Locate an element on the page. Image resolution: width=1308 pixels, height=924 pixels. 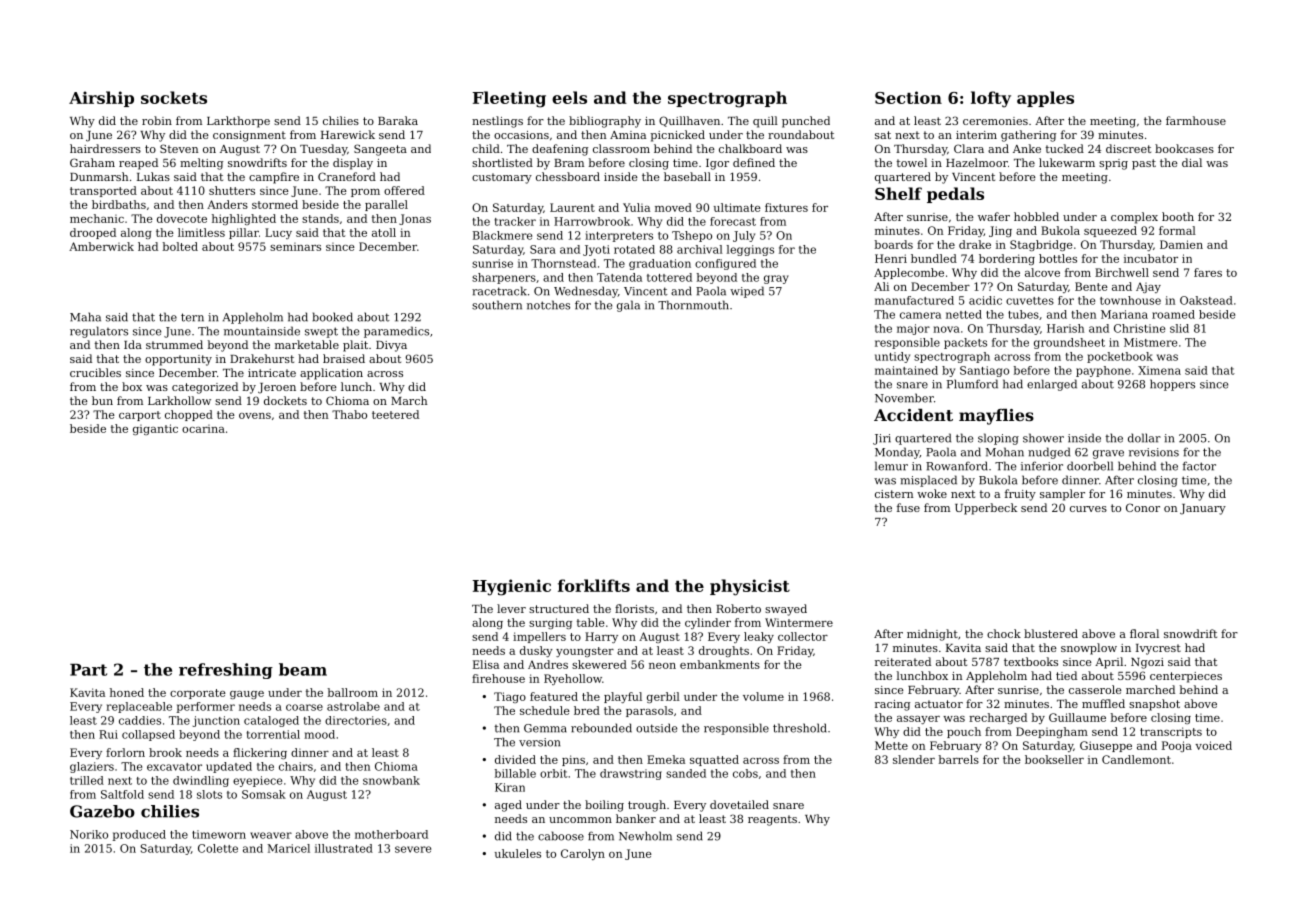
Gazebo is located at coordinates (102, 811).
